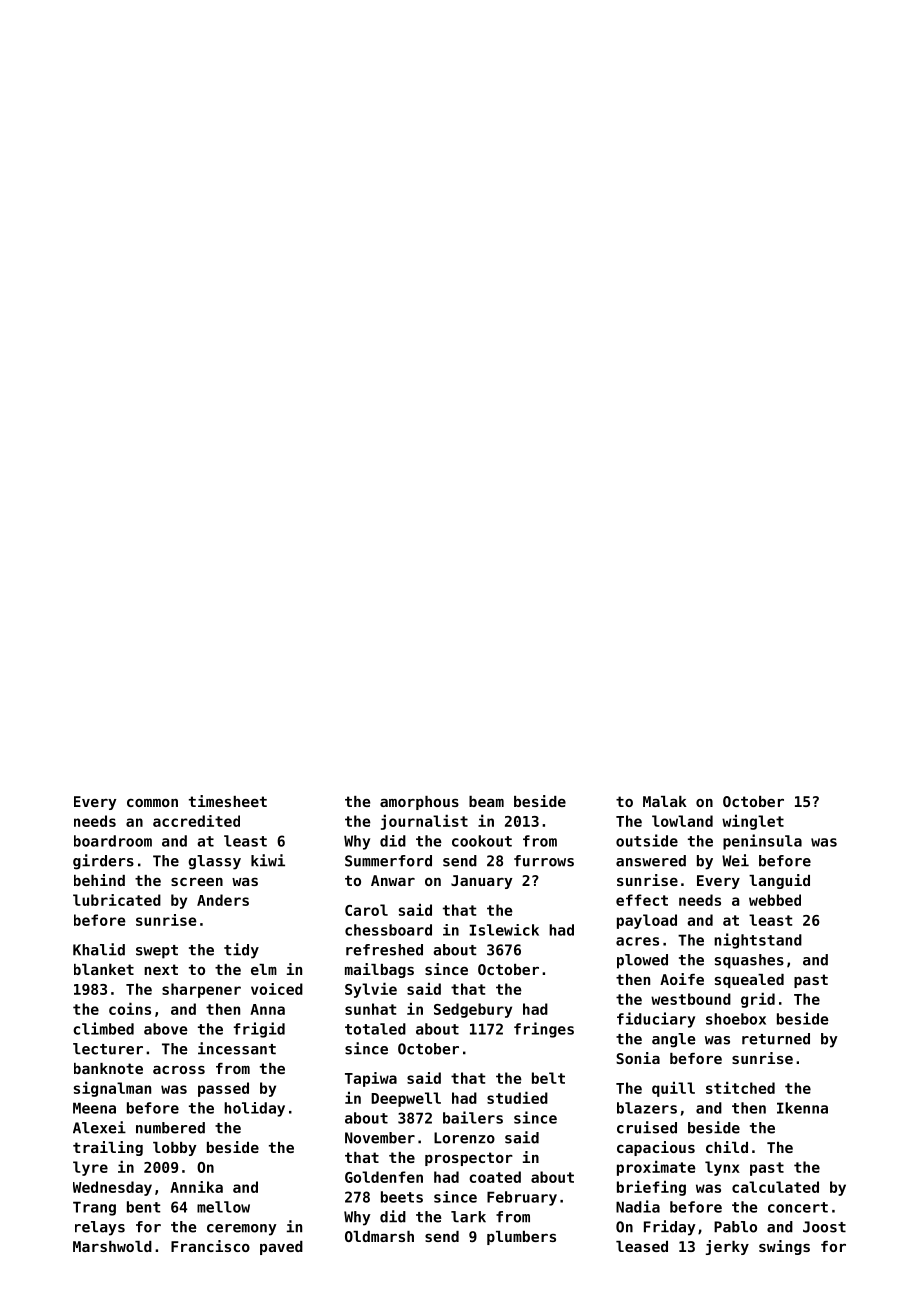 The width and height of the screenshot is (924, 1308). Describe the element at coordinates (223, 1089) in the screenshot. I see `passed` at that location.
